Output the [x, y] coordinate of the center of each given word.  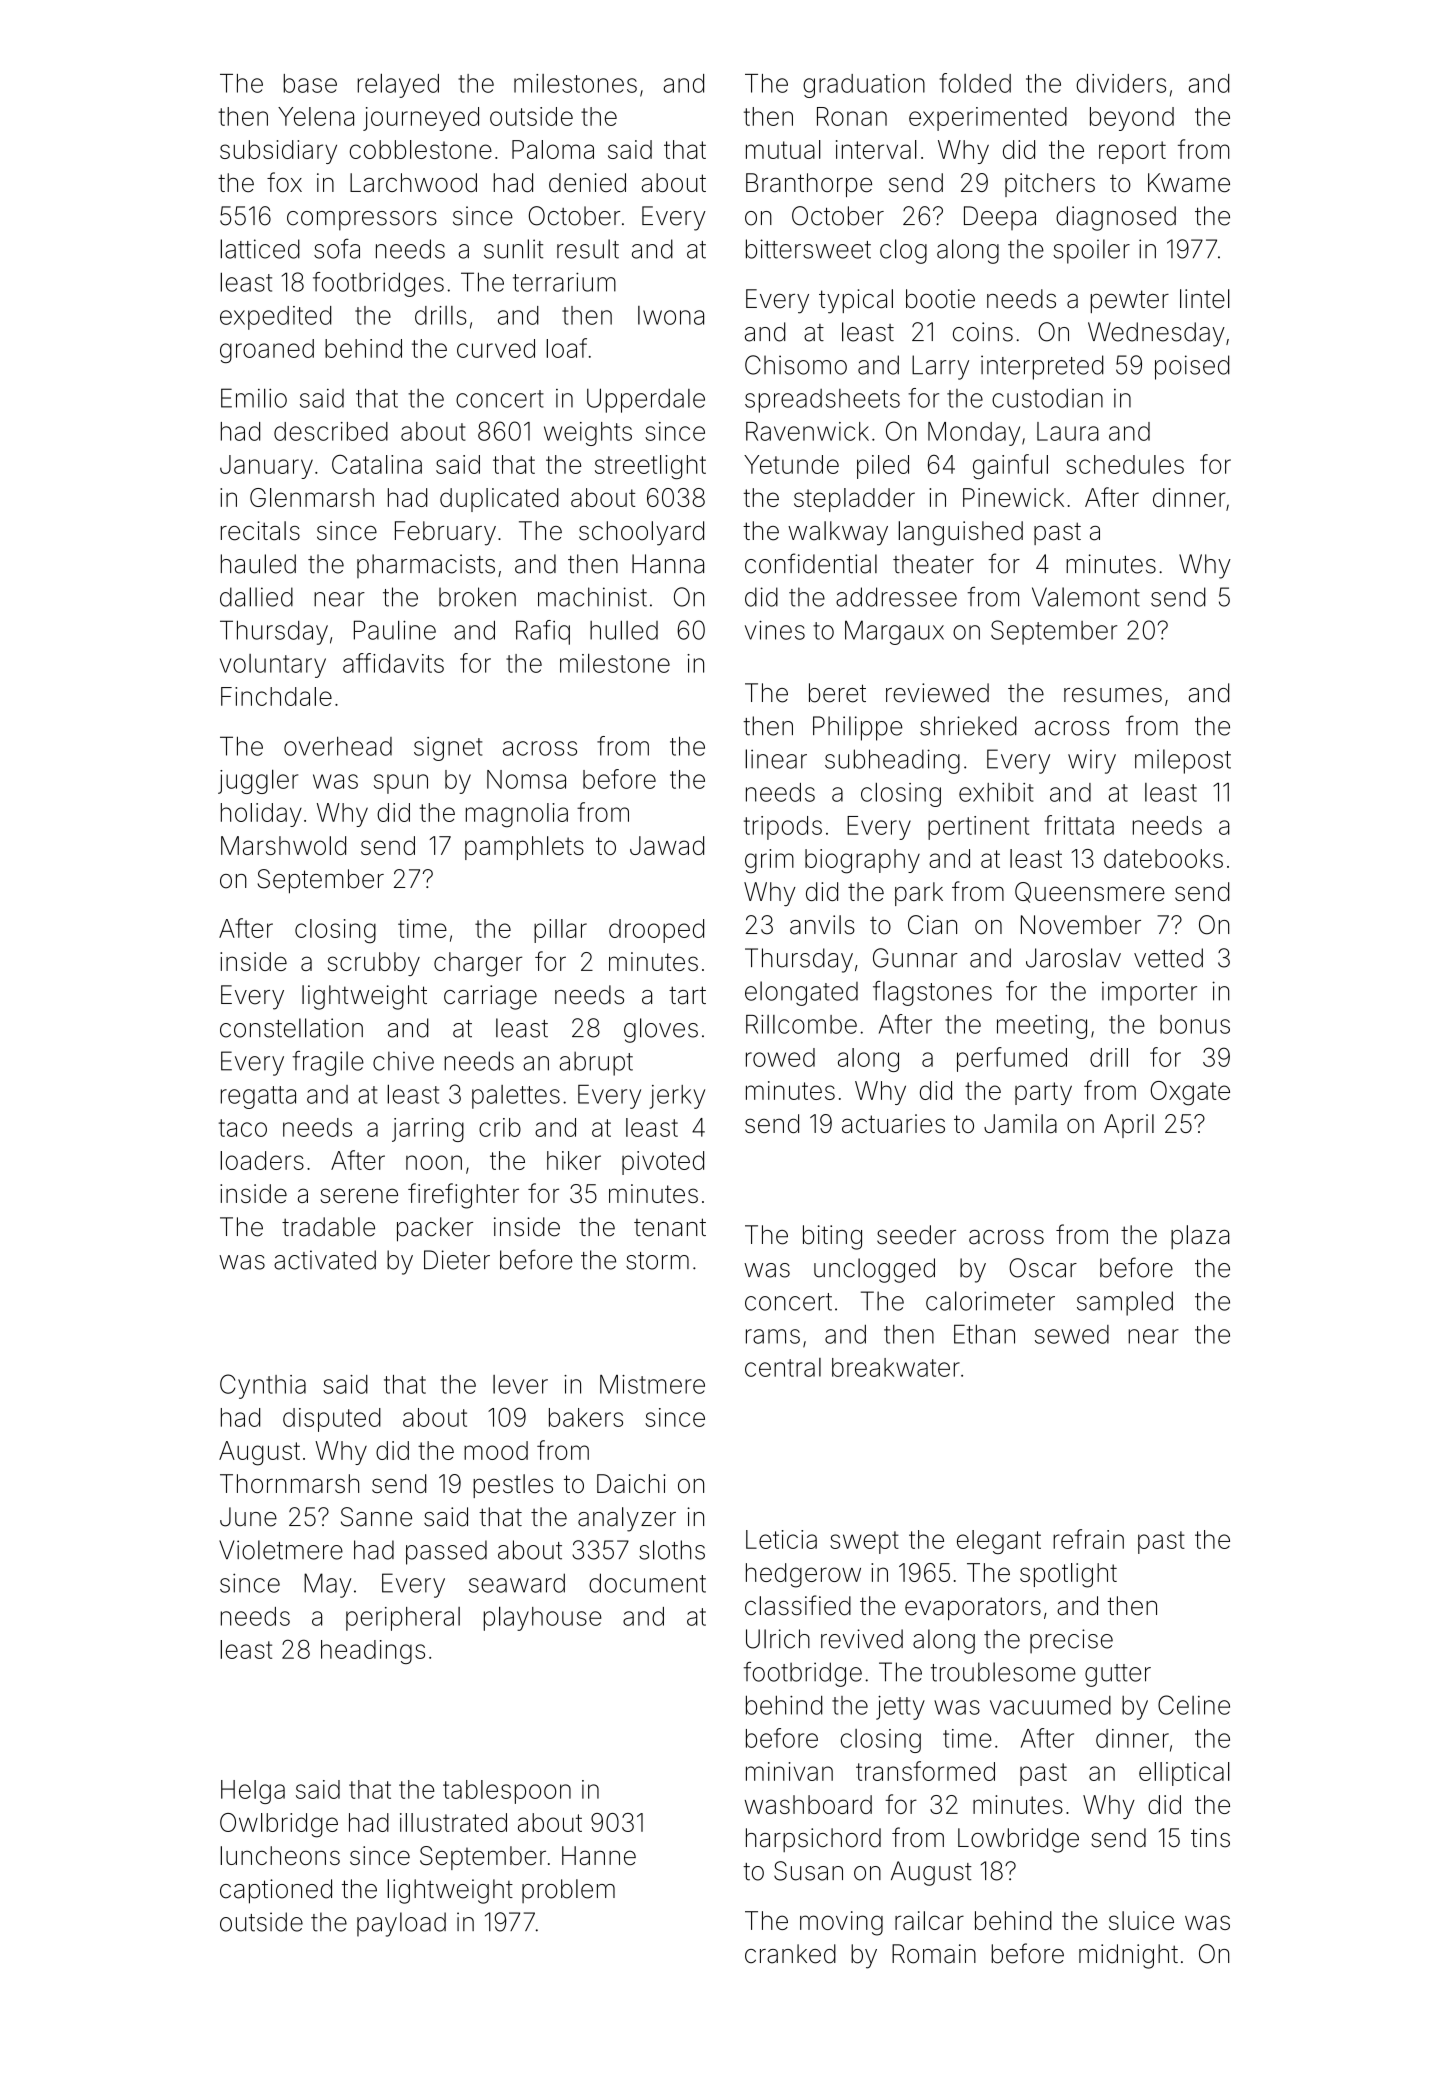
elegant [999, 1542]
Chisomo [796, 365]
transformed [925, 1771]
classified [798, 1605]
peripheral [403, 1619]
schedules [1125, 464]
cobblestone [421, 149]
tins [1210, 1838]
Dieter [457, 1260]
